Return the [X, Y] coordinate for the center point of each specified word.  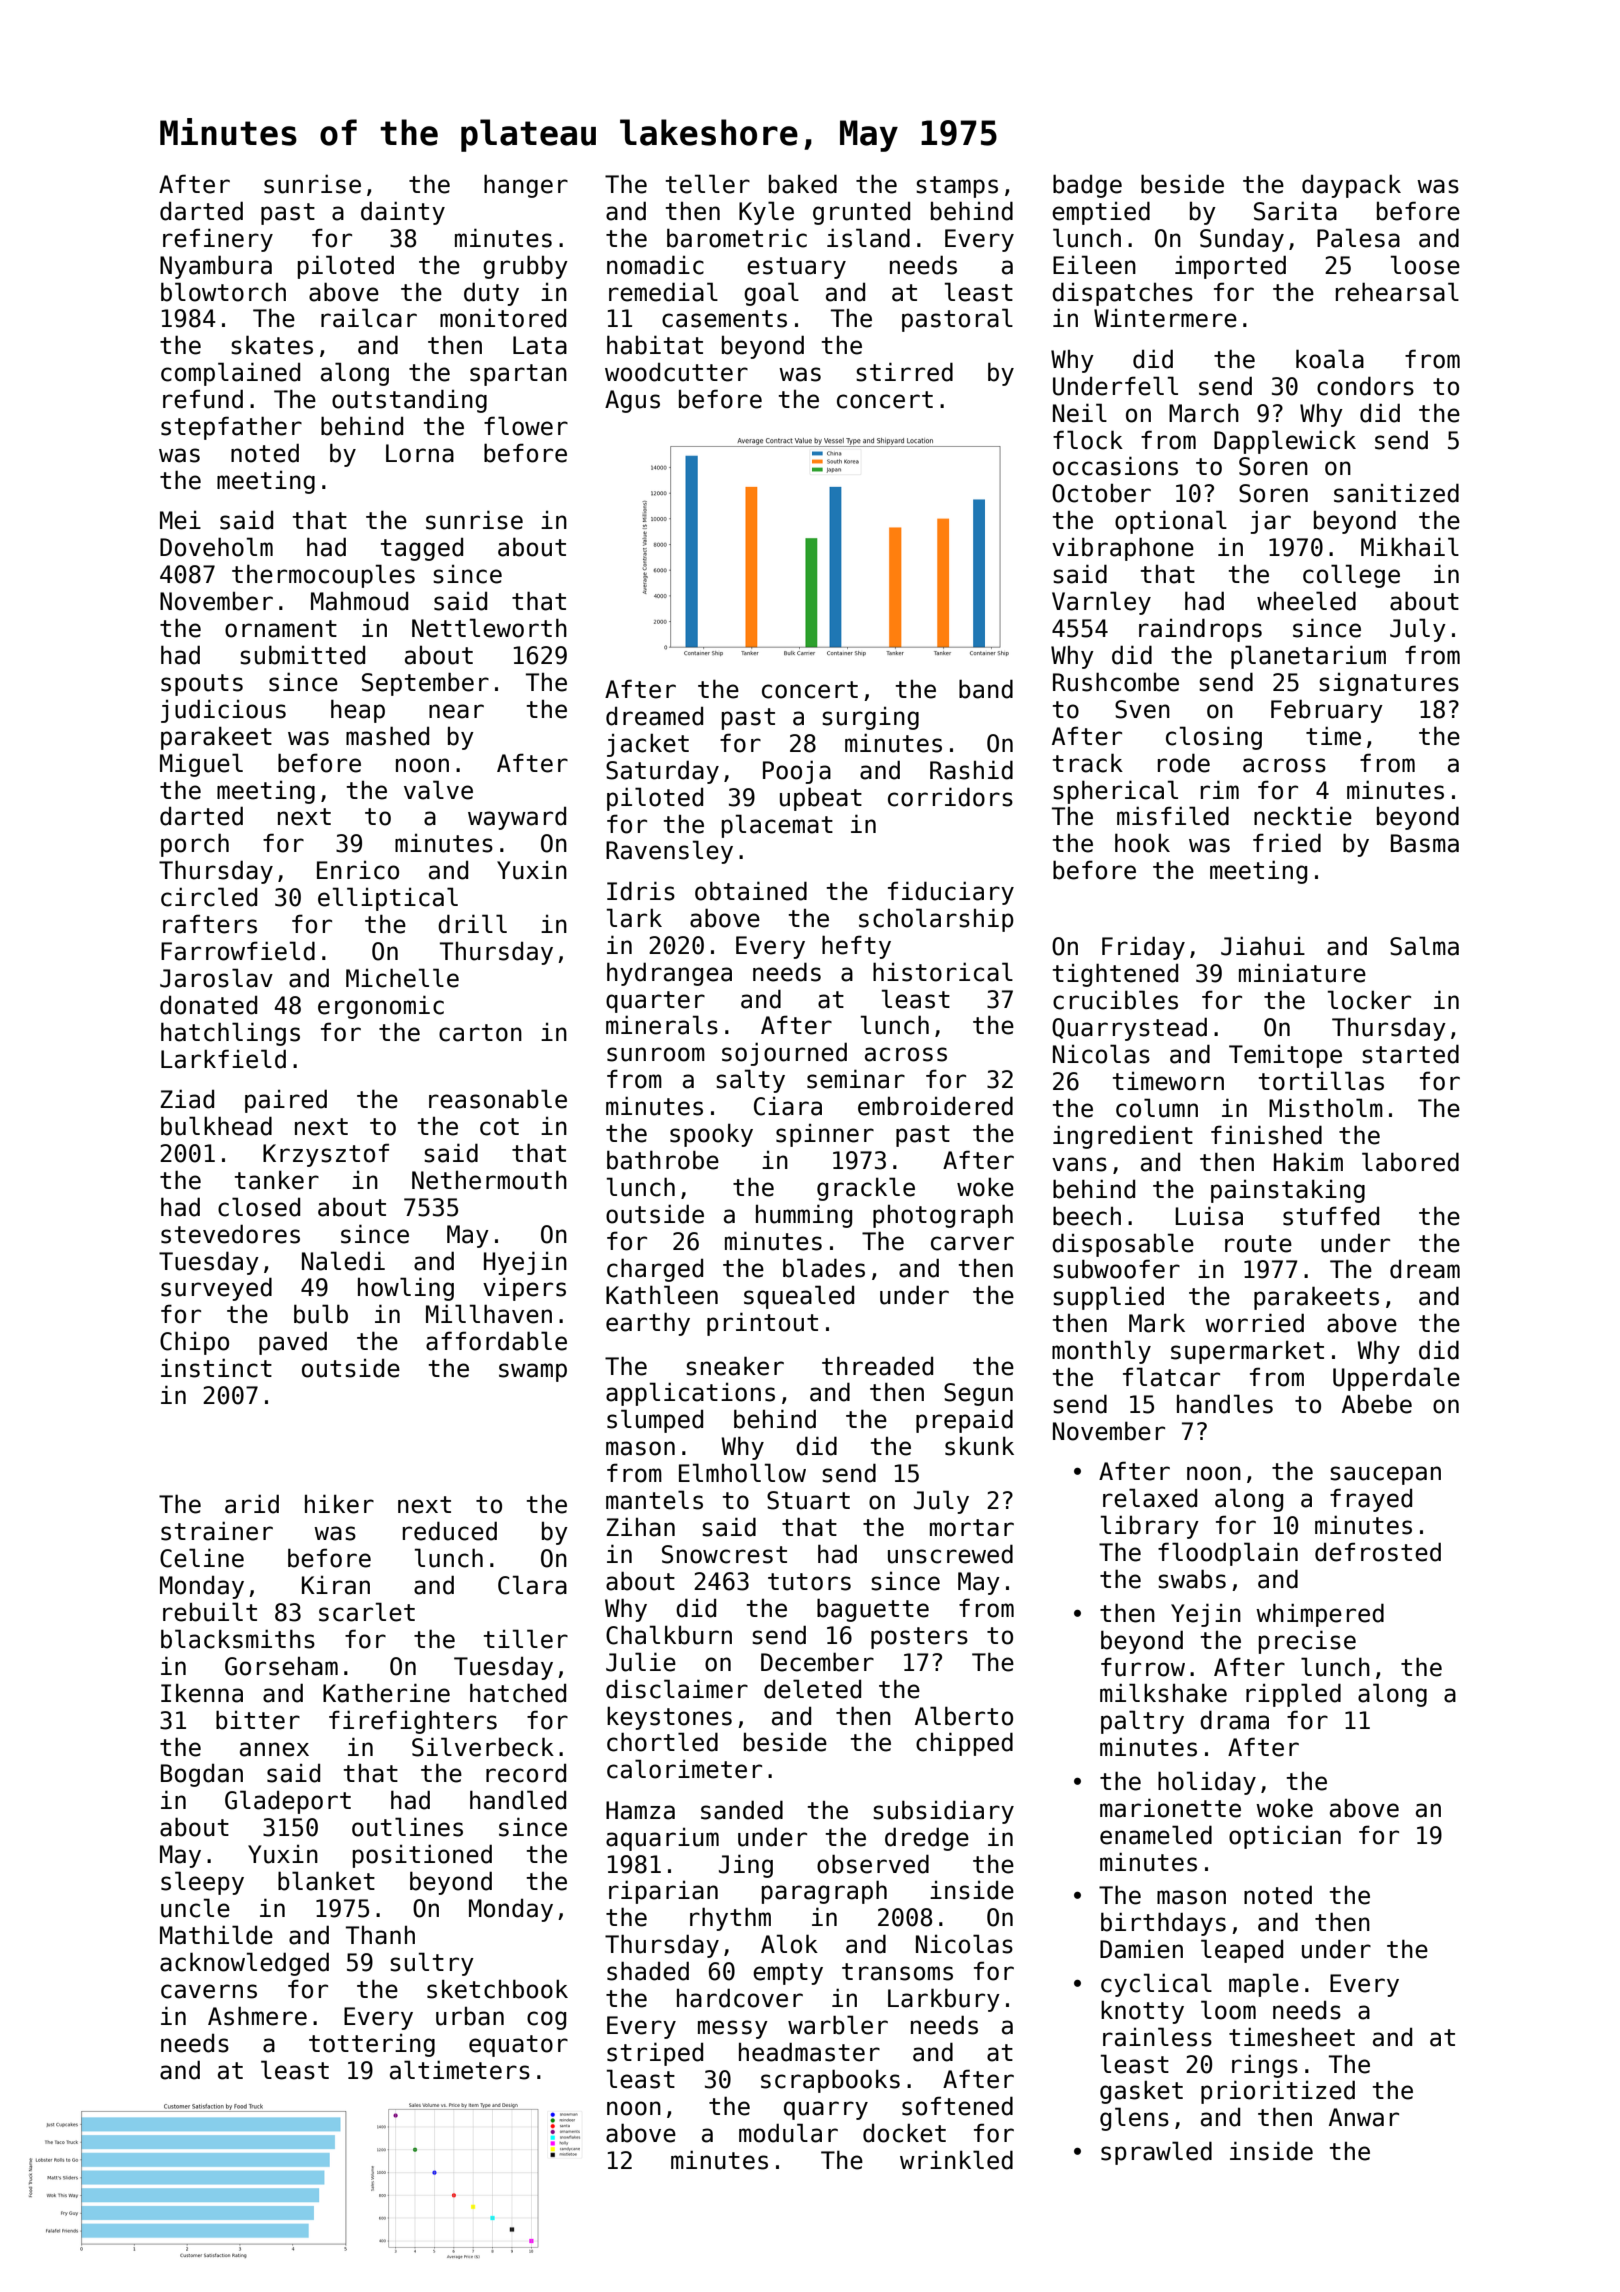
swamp [533, 1372]
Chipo [194, 1343]
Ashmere [257, 2016]
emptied [1101, 213]
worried [1254, 1323]
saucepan [1385, 1475]
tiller [525, 1639]
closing [1214, 738]
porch [195, 845]
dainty [403, 213]
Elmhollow [742, 1473]
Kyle [766, 213]
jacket [648, 745]
